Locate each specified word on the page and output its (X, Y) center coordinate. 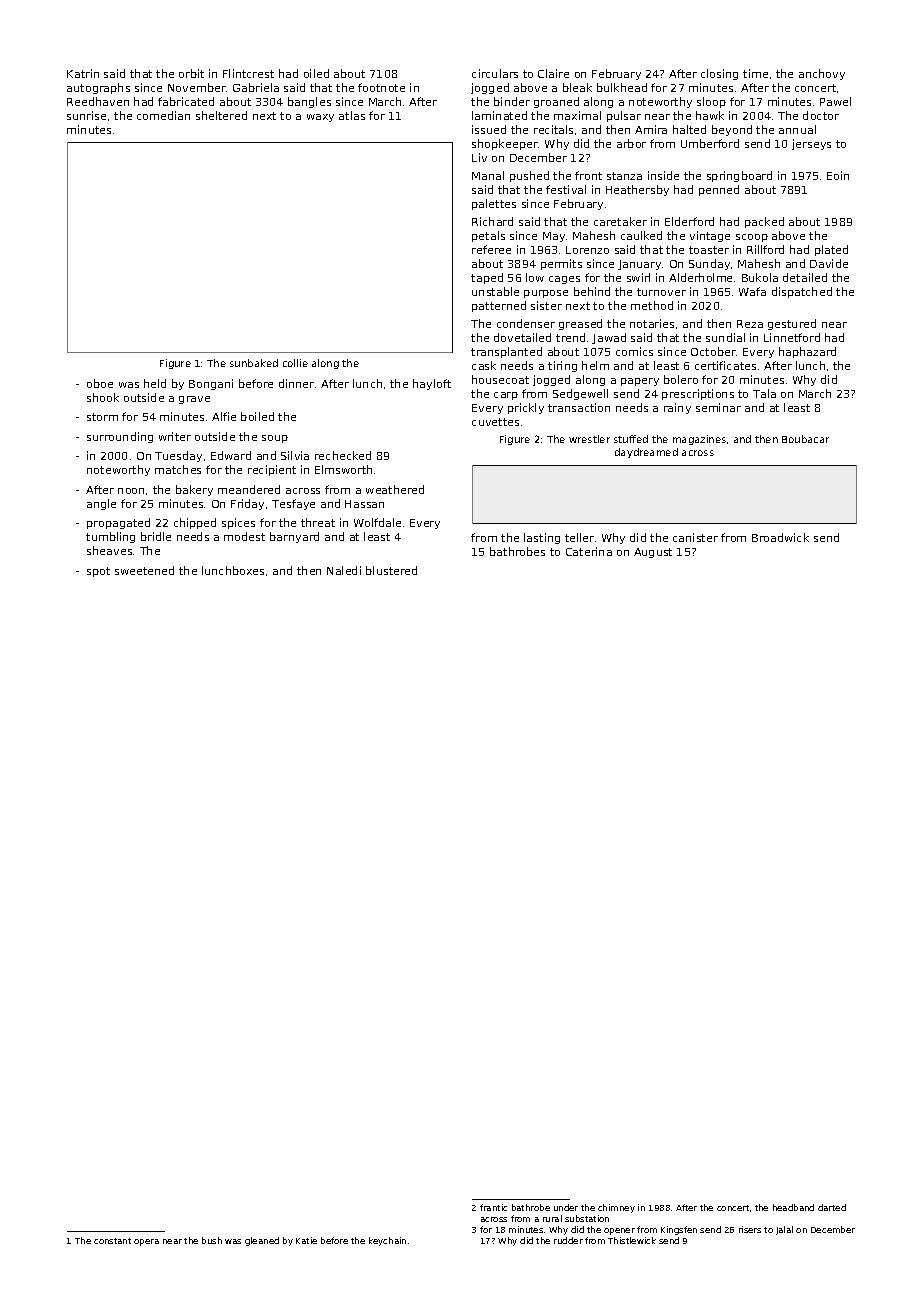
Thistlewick (632, 1240)
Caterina (589, 551)
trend (570, 337)
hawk (710, 115)
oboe (100, 383)
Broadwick (780, 537)
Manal (488, 175)
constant (112, 1241)
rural (552, 1218)
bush (212, 1240)
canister (695, 537)
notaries (652, 323)
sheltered (221, 115)
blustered (391, 570)
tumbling (110, 537)
